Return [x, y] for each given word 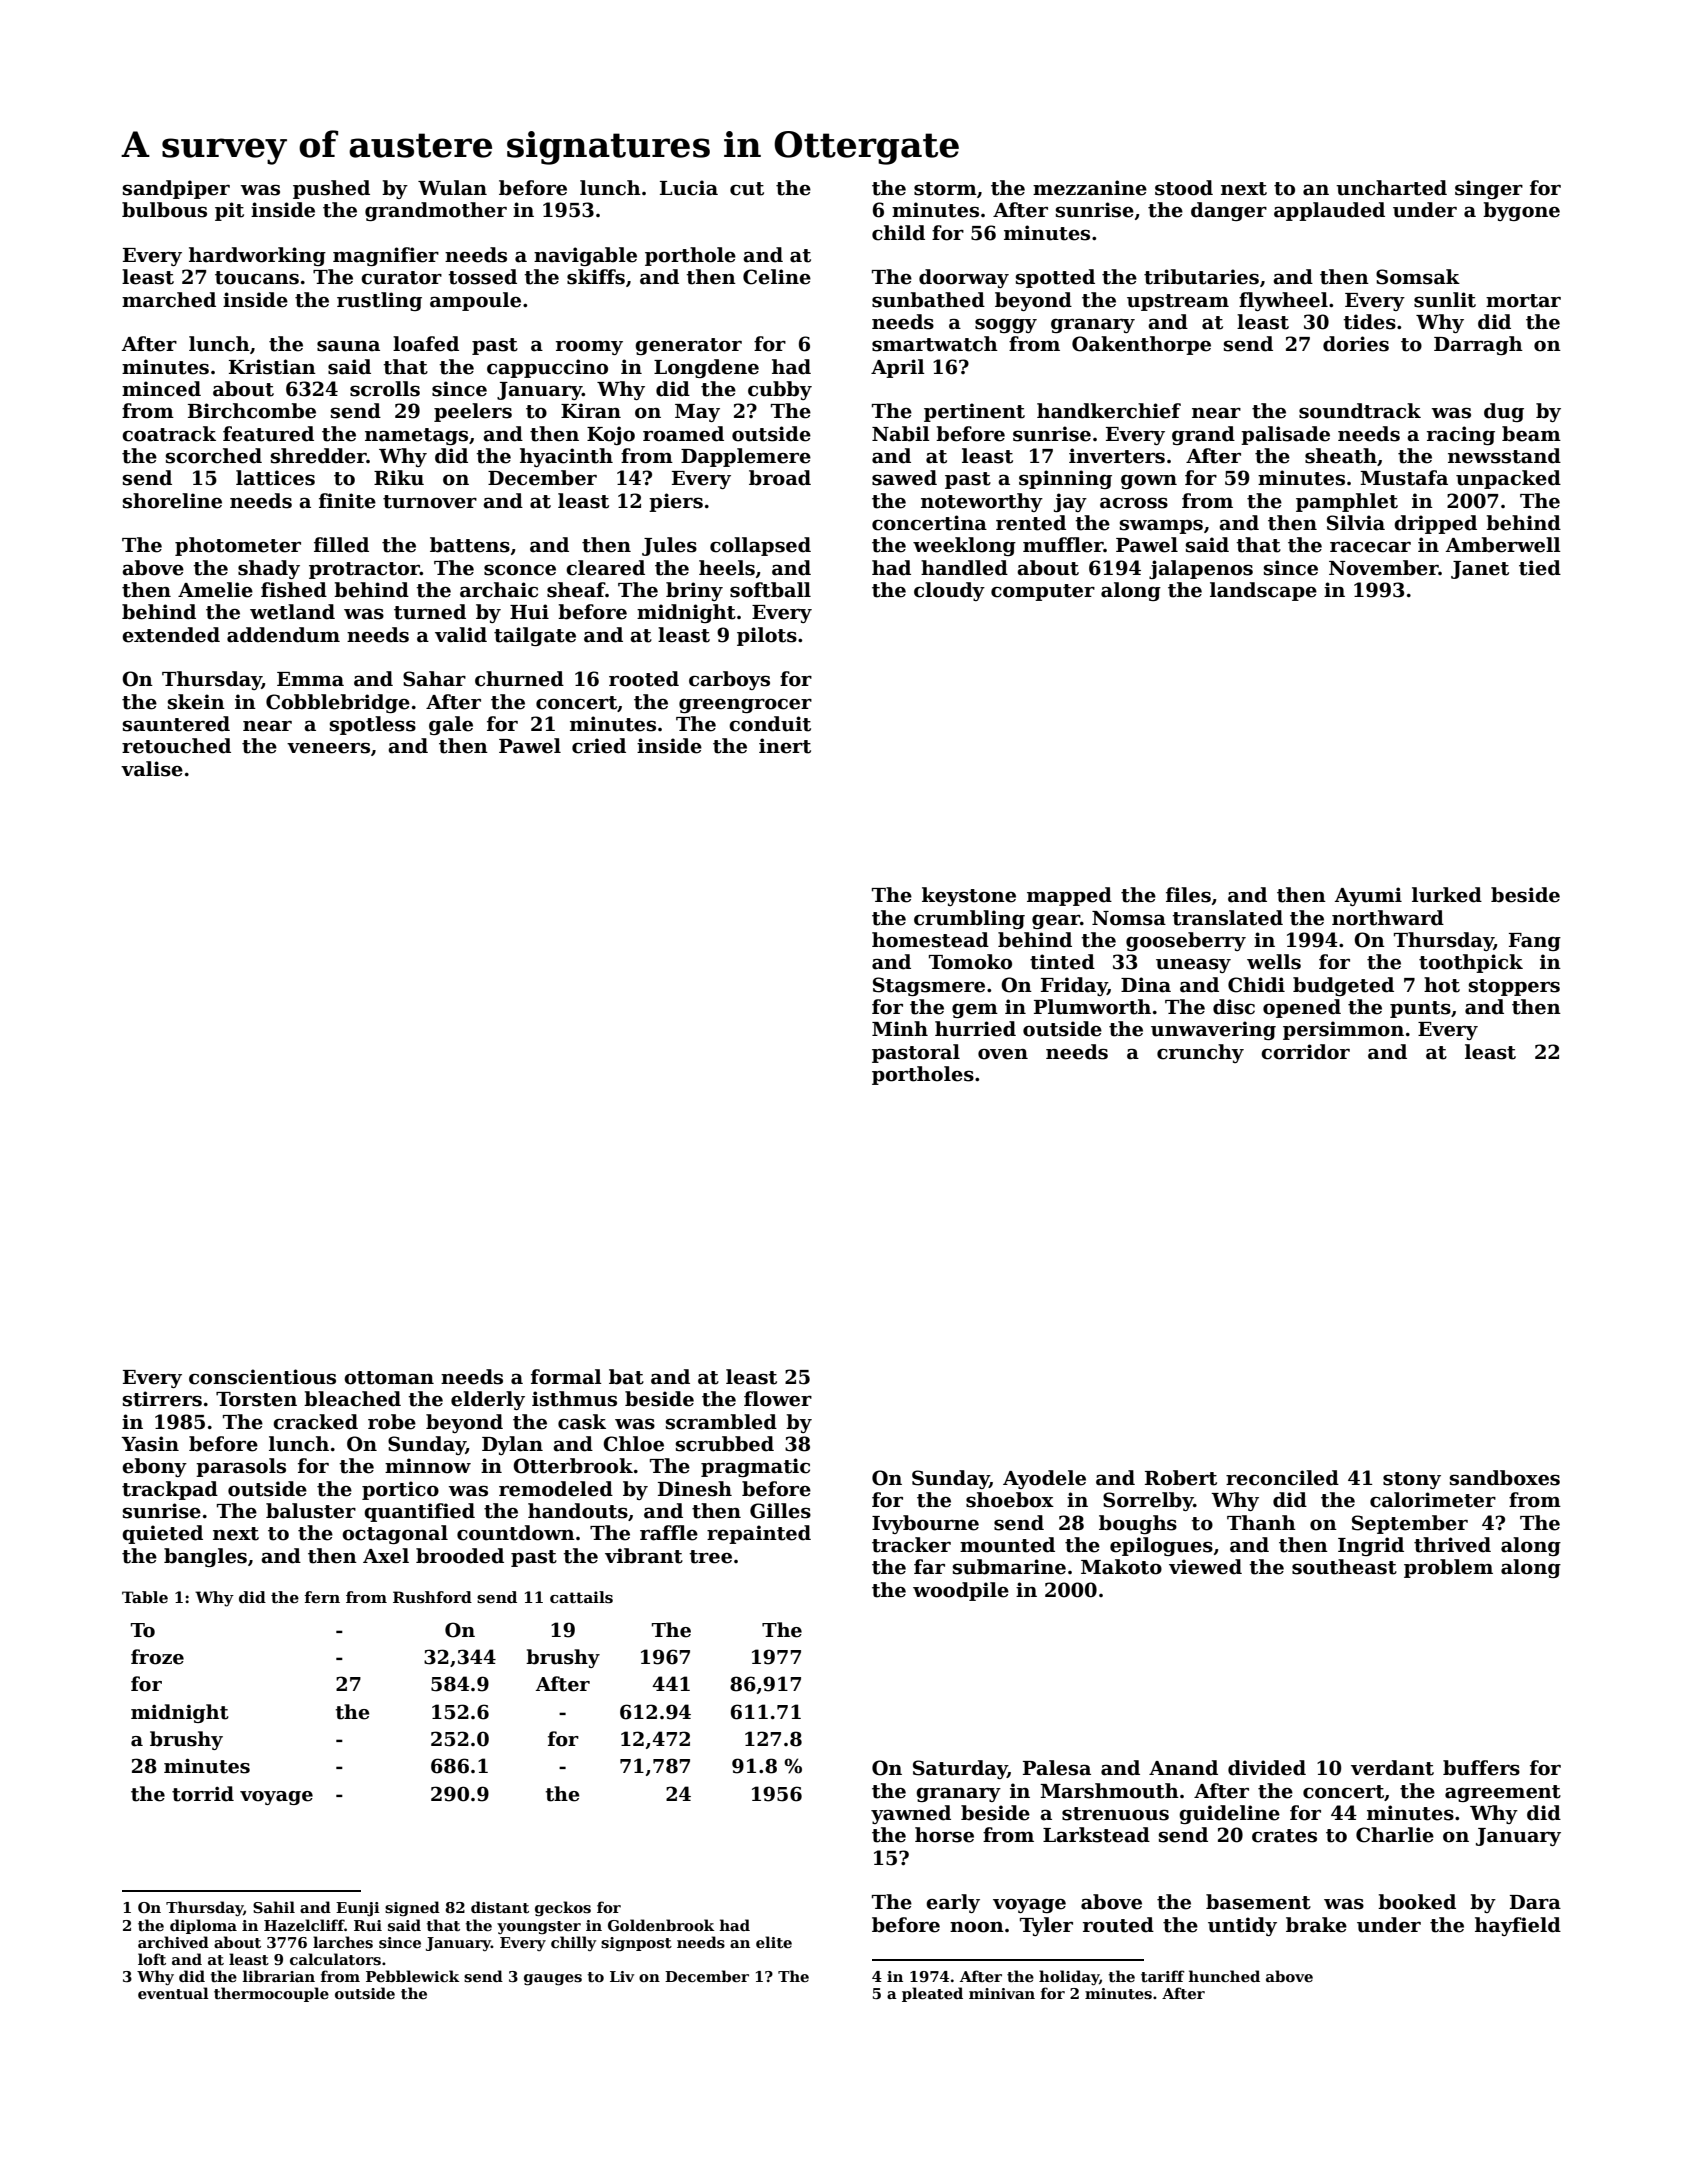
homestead [930, 940]
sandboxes [1505, 1478]
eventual [173, 1993]
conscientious [262, 1377]
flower [778, 1399]
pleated [932, 1994]
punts [1420, 1009]
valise [152, 769]
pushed [331, 189]
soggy [1006, 326]
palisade [1285, 435]
